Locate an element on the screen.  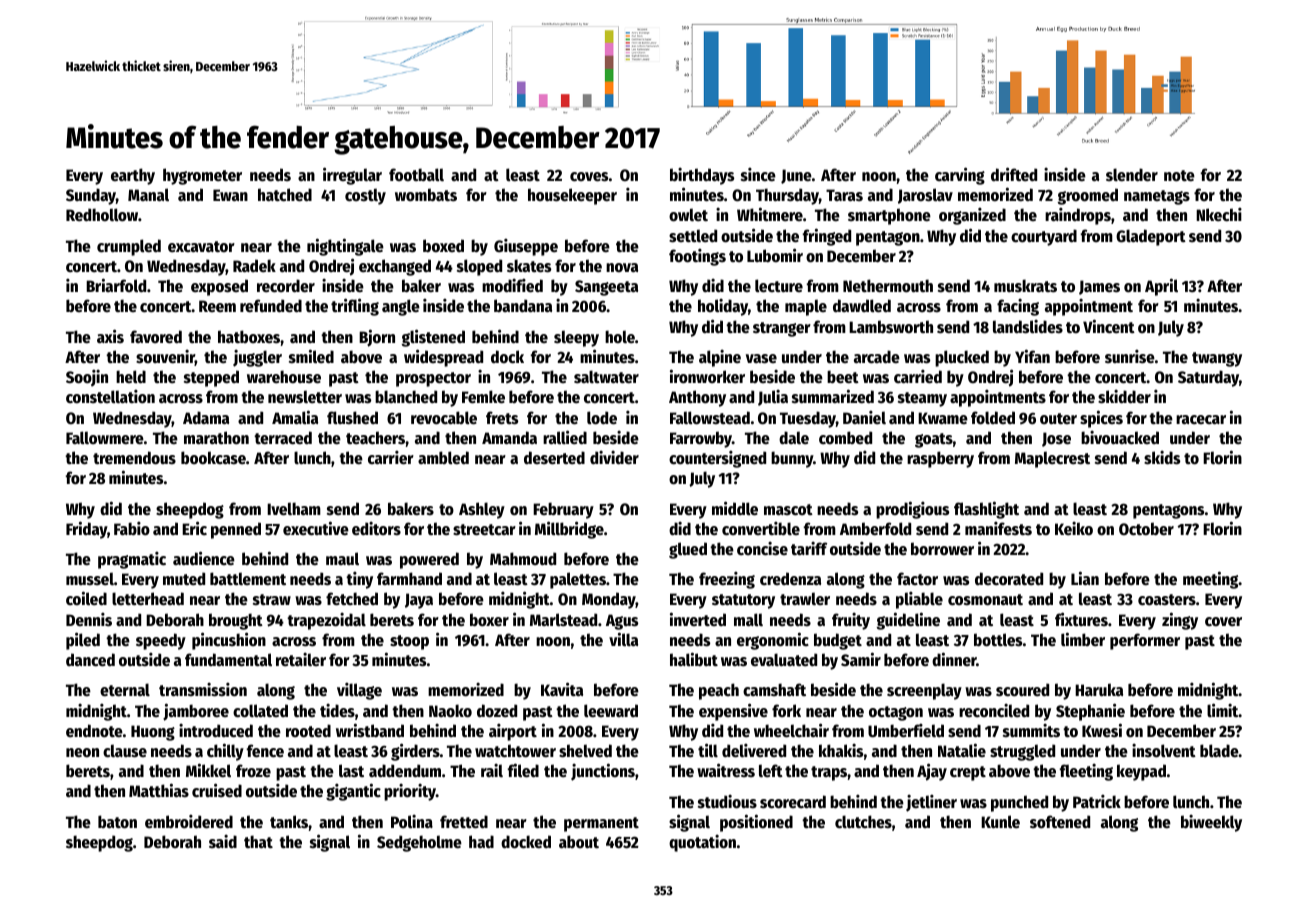
Nkechi is located at coordinates (1219, 214).
